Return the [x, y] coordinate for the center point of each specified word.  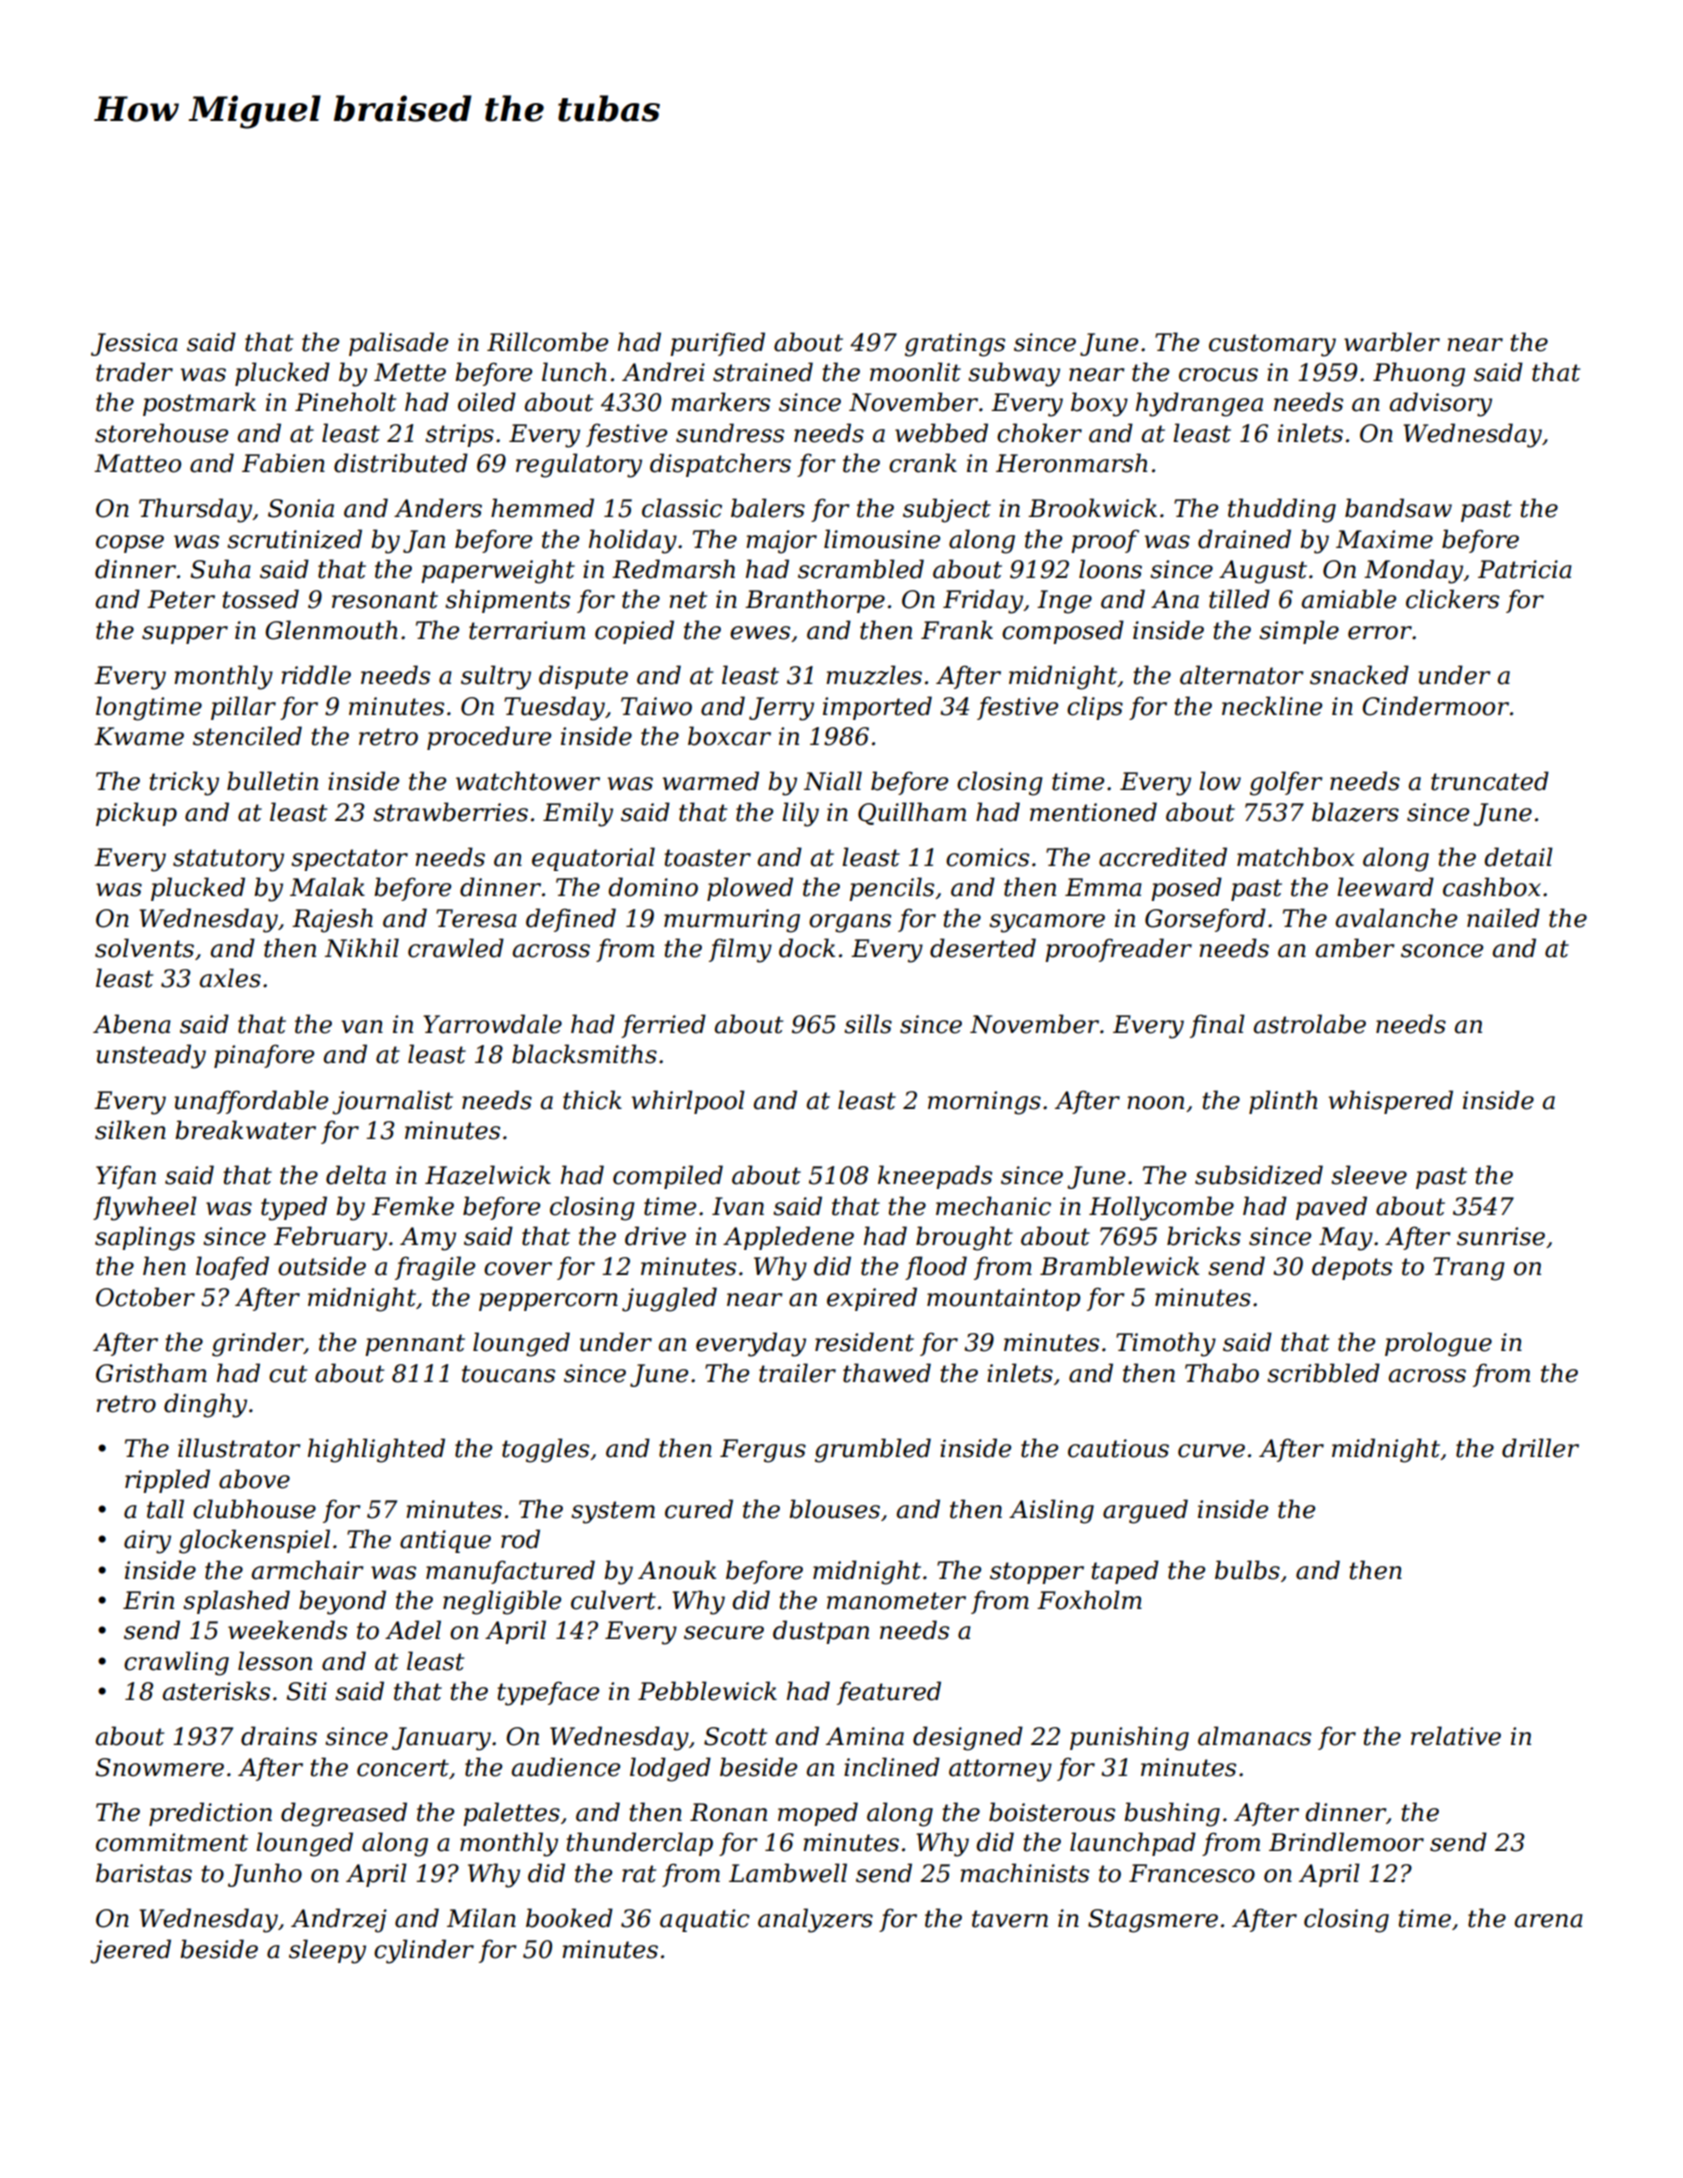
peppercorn [548, 1302]
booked [569, 1918]
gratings [955, 345]
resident [864, 1342]
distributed [401, 463]
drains [279, 1736]
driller [1540, 1448]
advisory [1440, 404]
